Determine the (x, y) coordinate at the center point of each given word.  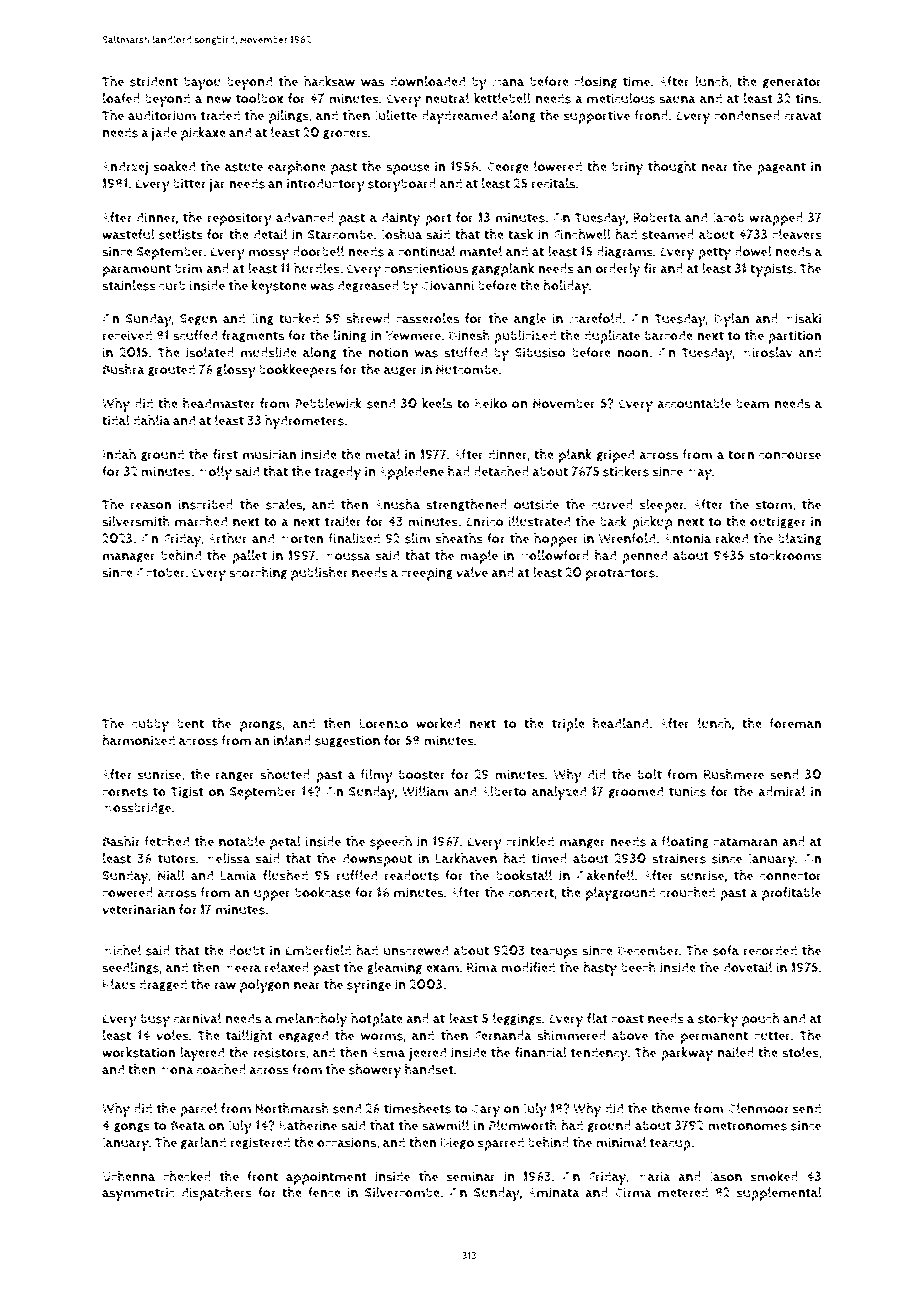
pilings (289, 117)
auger (401, 372)
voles (172, 1035)
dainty (400, 219)
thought (672, 167)
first (225, 454)
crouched (687, 892)
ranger (235, 777)
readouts (412, 875)
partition (794, 337)
